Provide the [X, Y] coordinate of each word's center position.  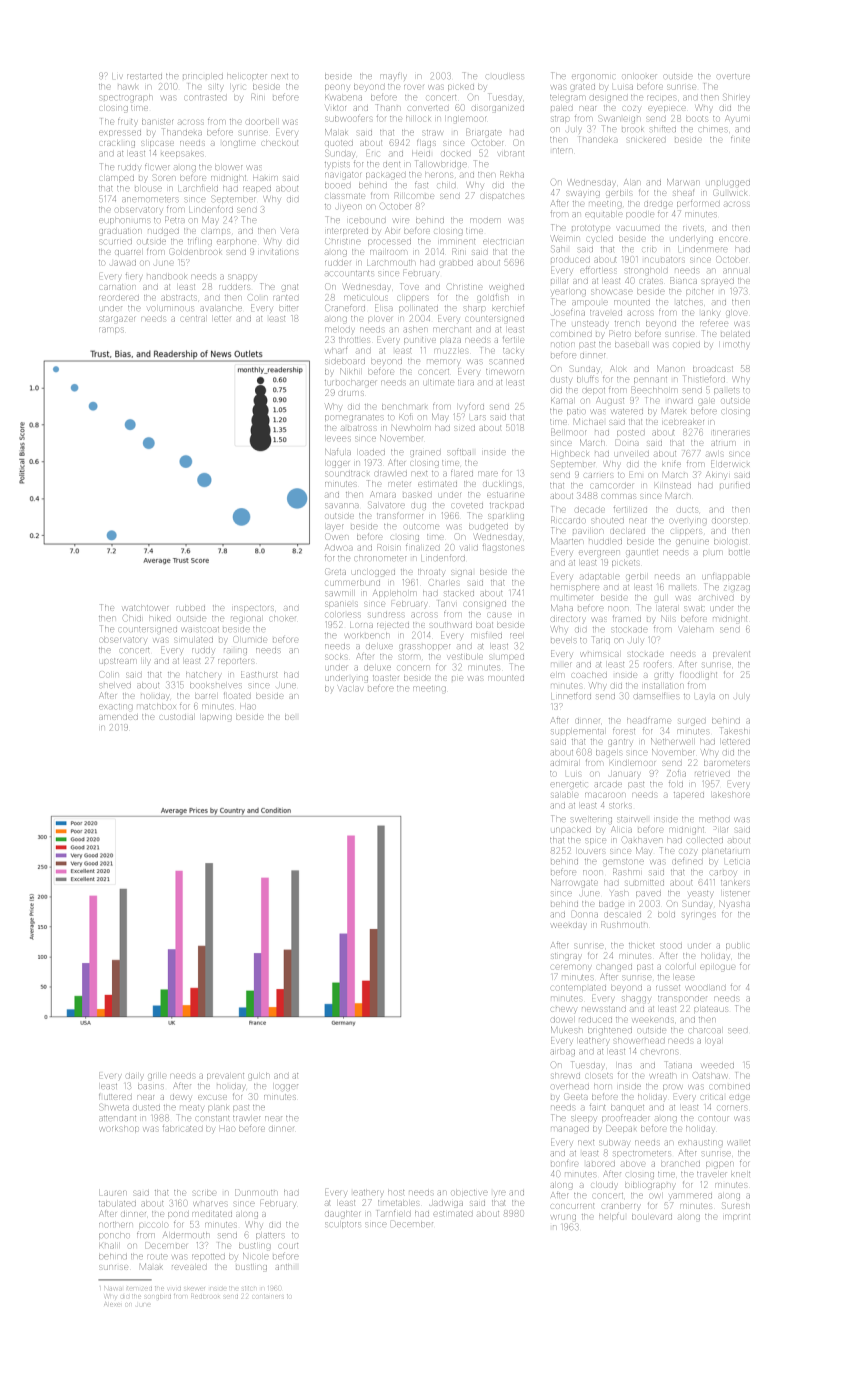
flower [157, 166]
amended [118, 717]
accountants [349, 273]
